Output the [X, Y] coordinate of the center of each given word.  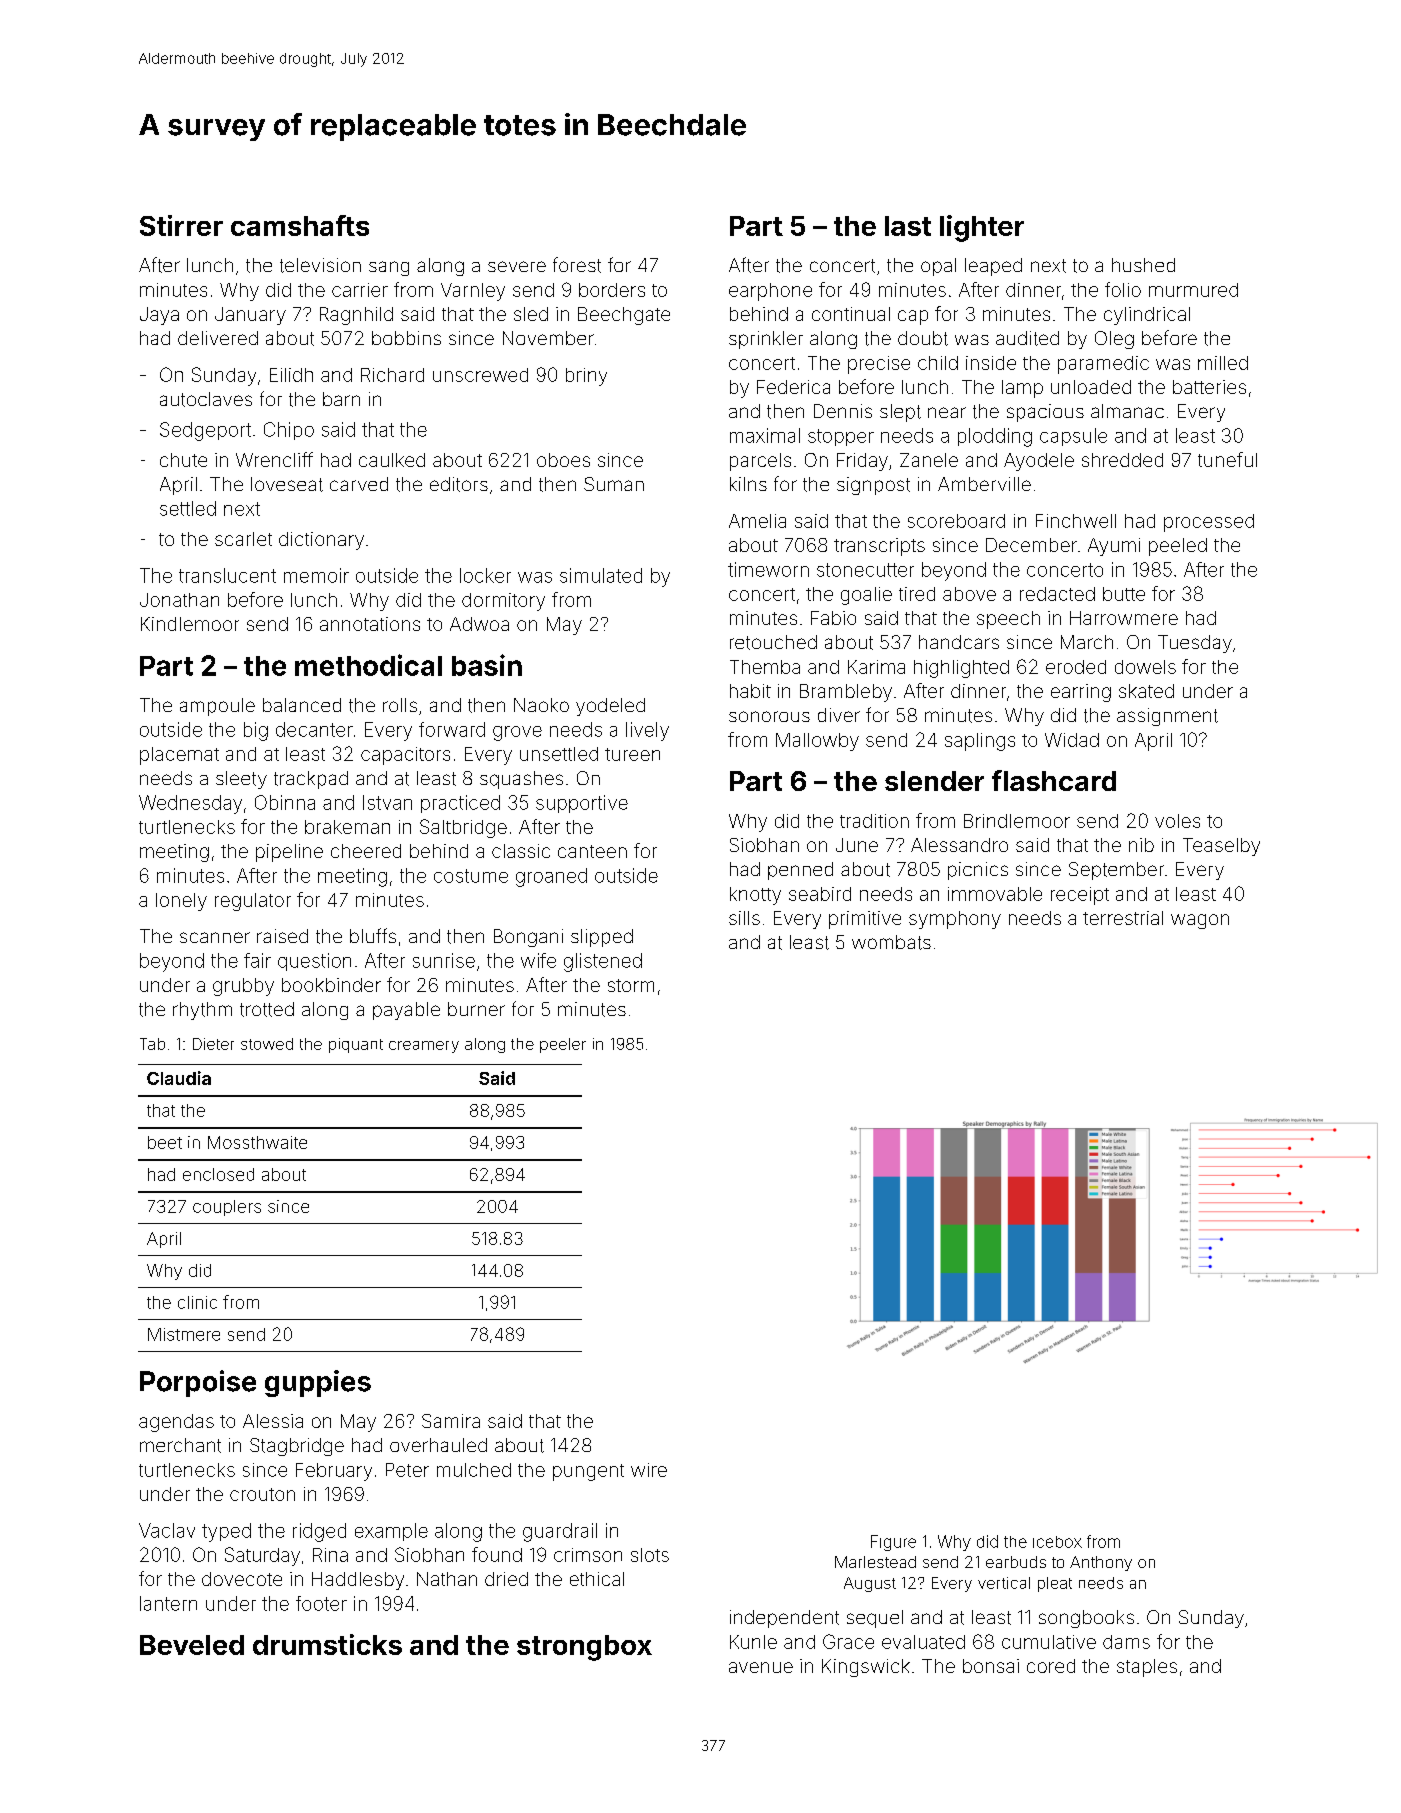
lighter [982, 228]
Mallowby [817, 742]
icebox [1057, 1542]
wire [649, 1470]
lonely [181, 902]
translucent [227, 575]
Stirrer [181, 225]
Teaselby [1221, 847]
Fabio [833, 618]
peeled [1178, 547]
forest [577, 265]
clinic [197, 1302]
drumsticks [327, 1644]
